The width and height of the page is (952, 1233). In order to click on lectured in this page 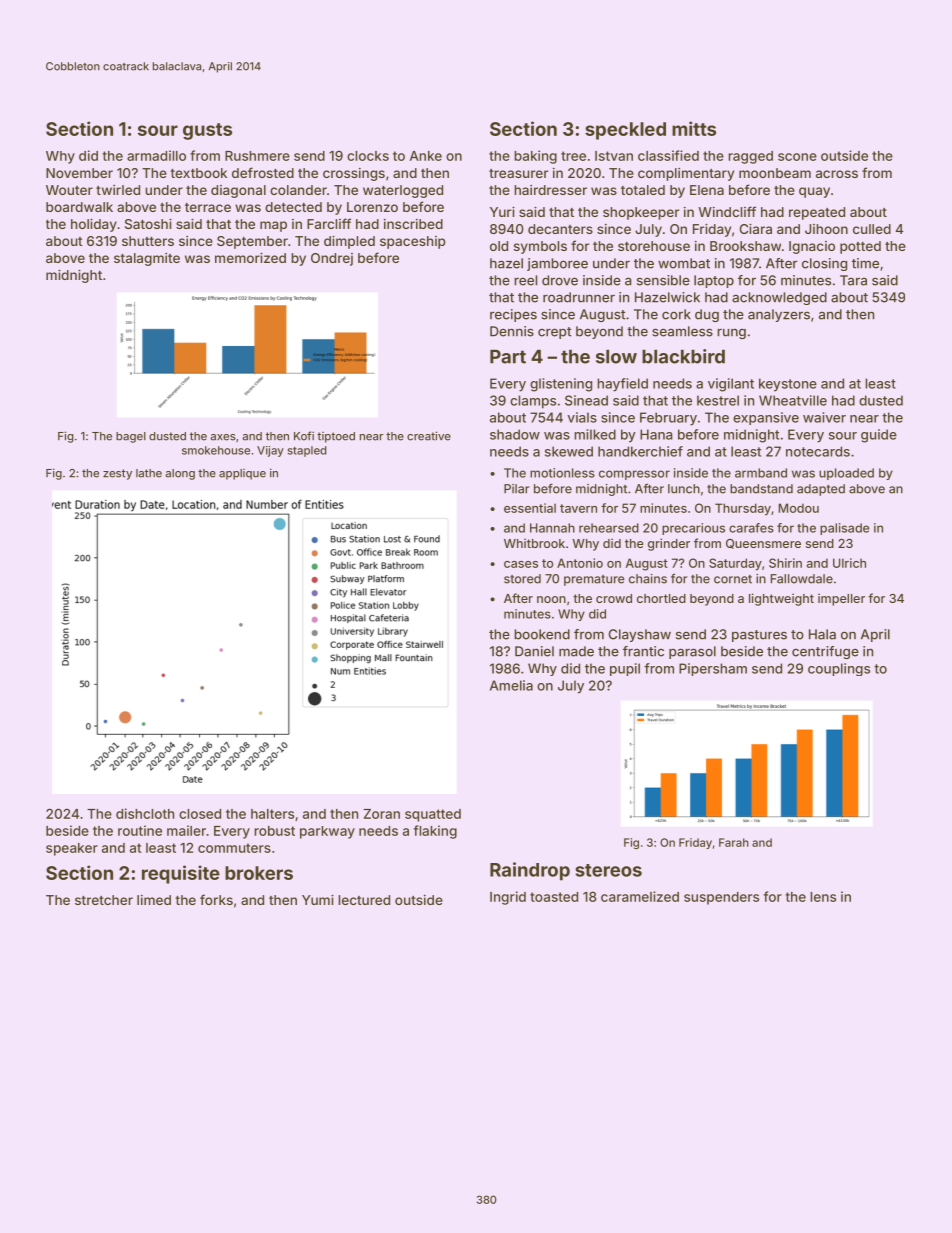, I will do `click(364, 900)`.
